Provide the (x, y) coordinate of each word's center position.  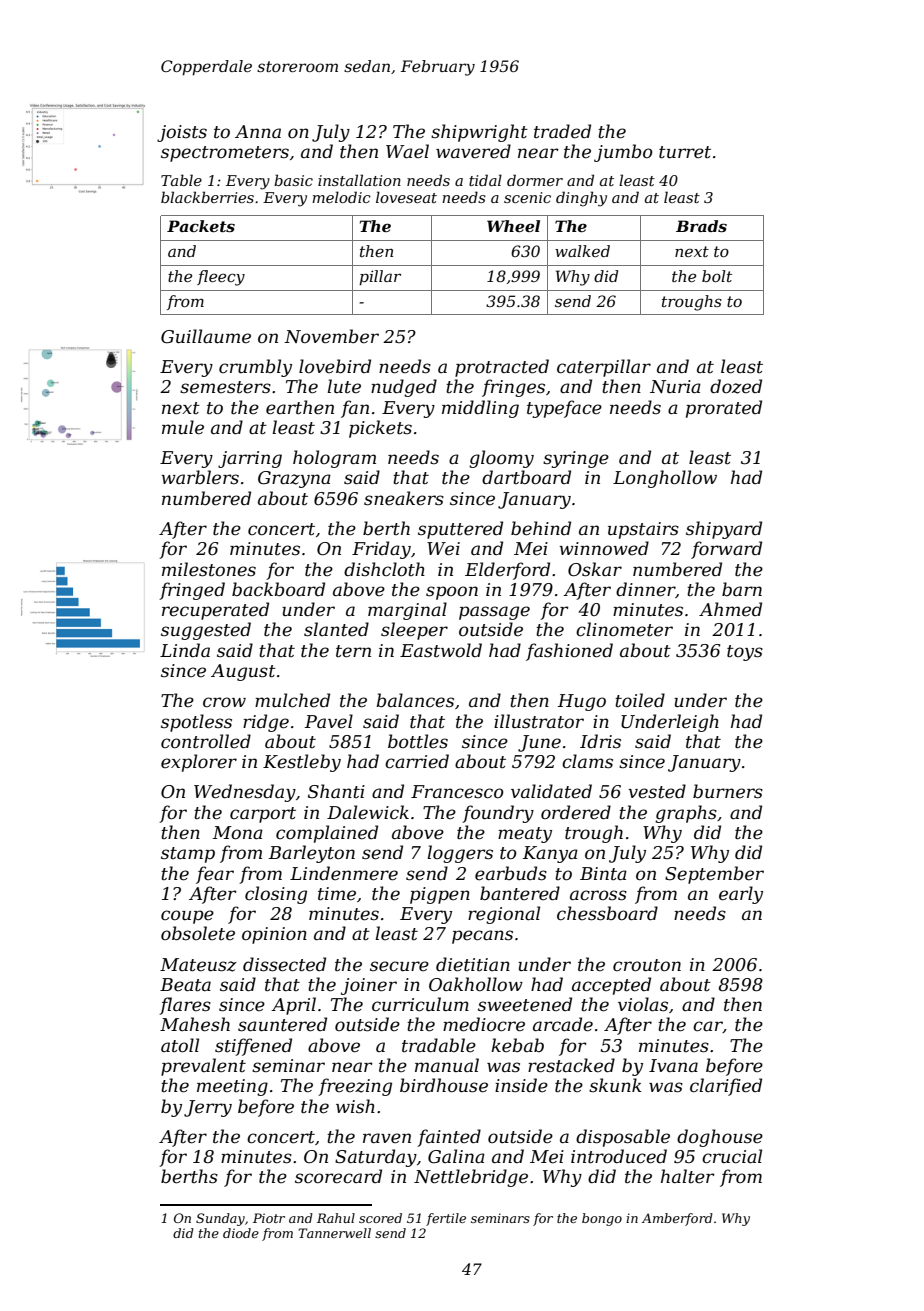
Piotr (269, 1218)
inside (521, 1085)
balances (415, 700)
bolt (717, 276)
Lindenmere (344, 873)
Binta (603, 873)
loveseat (406, 197)
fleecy (221, 278)
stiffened (253, 1047)
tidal (485, 180)
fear (215, 875)
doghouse (720, 1138)
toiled (640, 700)
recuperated (215, 611)
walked (582, 251)
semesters (225, 387)
